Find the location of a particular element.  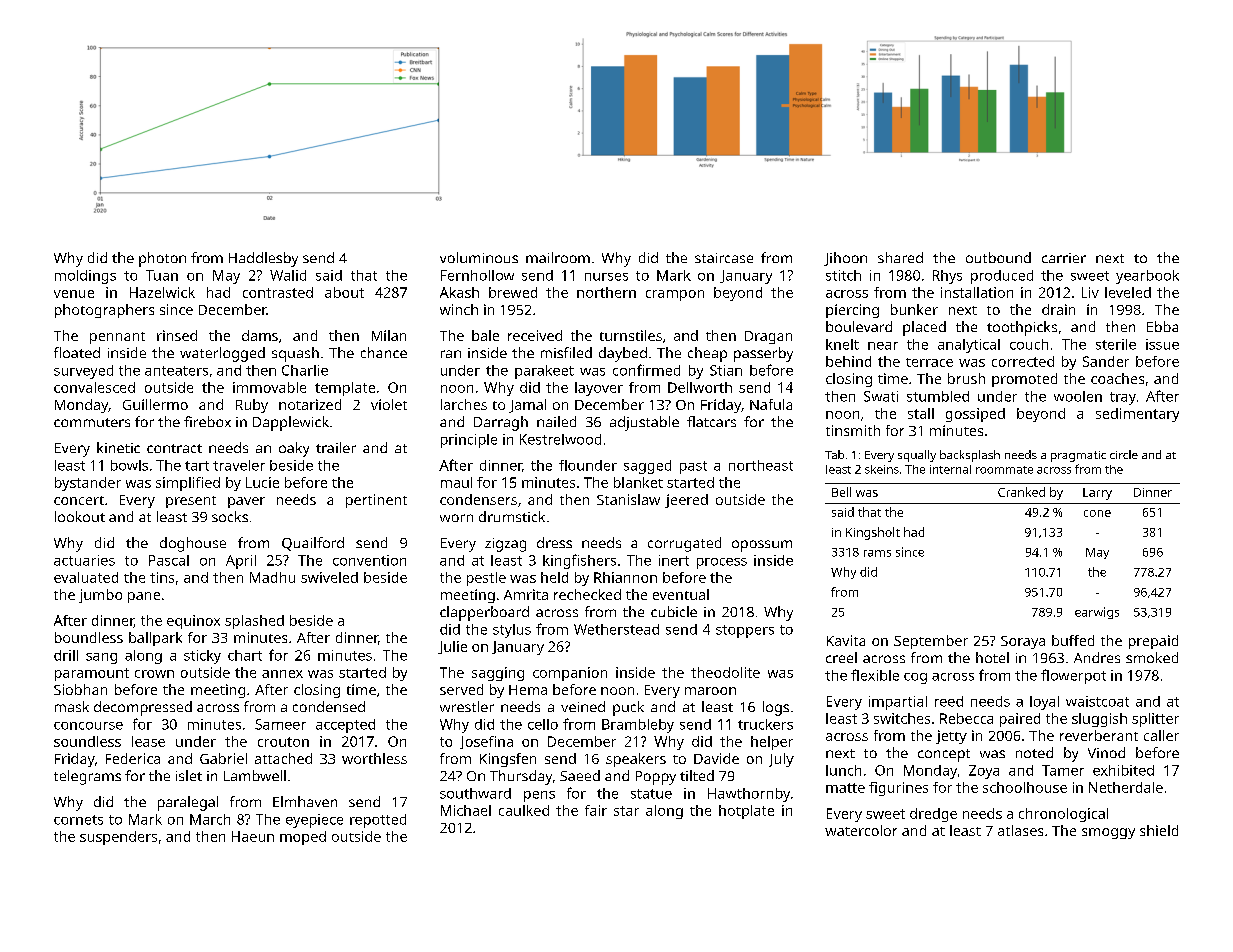

watercolor is located at coordinates (861, 830).
